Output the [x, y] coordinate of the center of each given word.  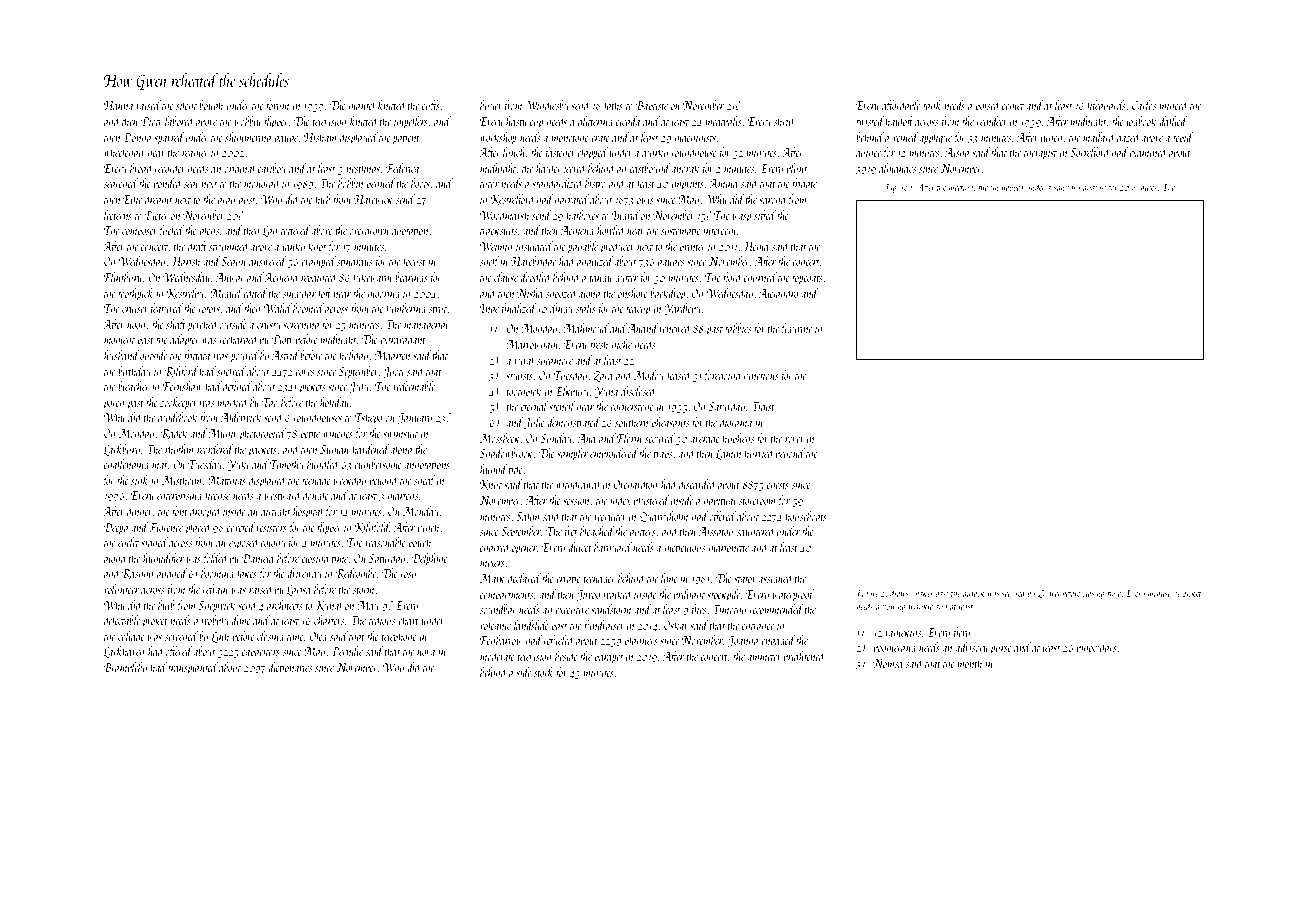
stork [543, 672]
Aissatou [715, 531]
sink [139, 480]
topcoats [807, 280]
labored [180, 121]
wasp [741, 218]
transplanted [193, 668]
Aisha [957, 152]
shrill [785, 121]
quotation [411, 232]
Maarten [392, 355]
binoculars [1097, 647]
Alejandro [778, 294]
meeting [961, 188]
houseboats [806, 516]
